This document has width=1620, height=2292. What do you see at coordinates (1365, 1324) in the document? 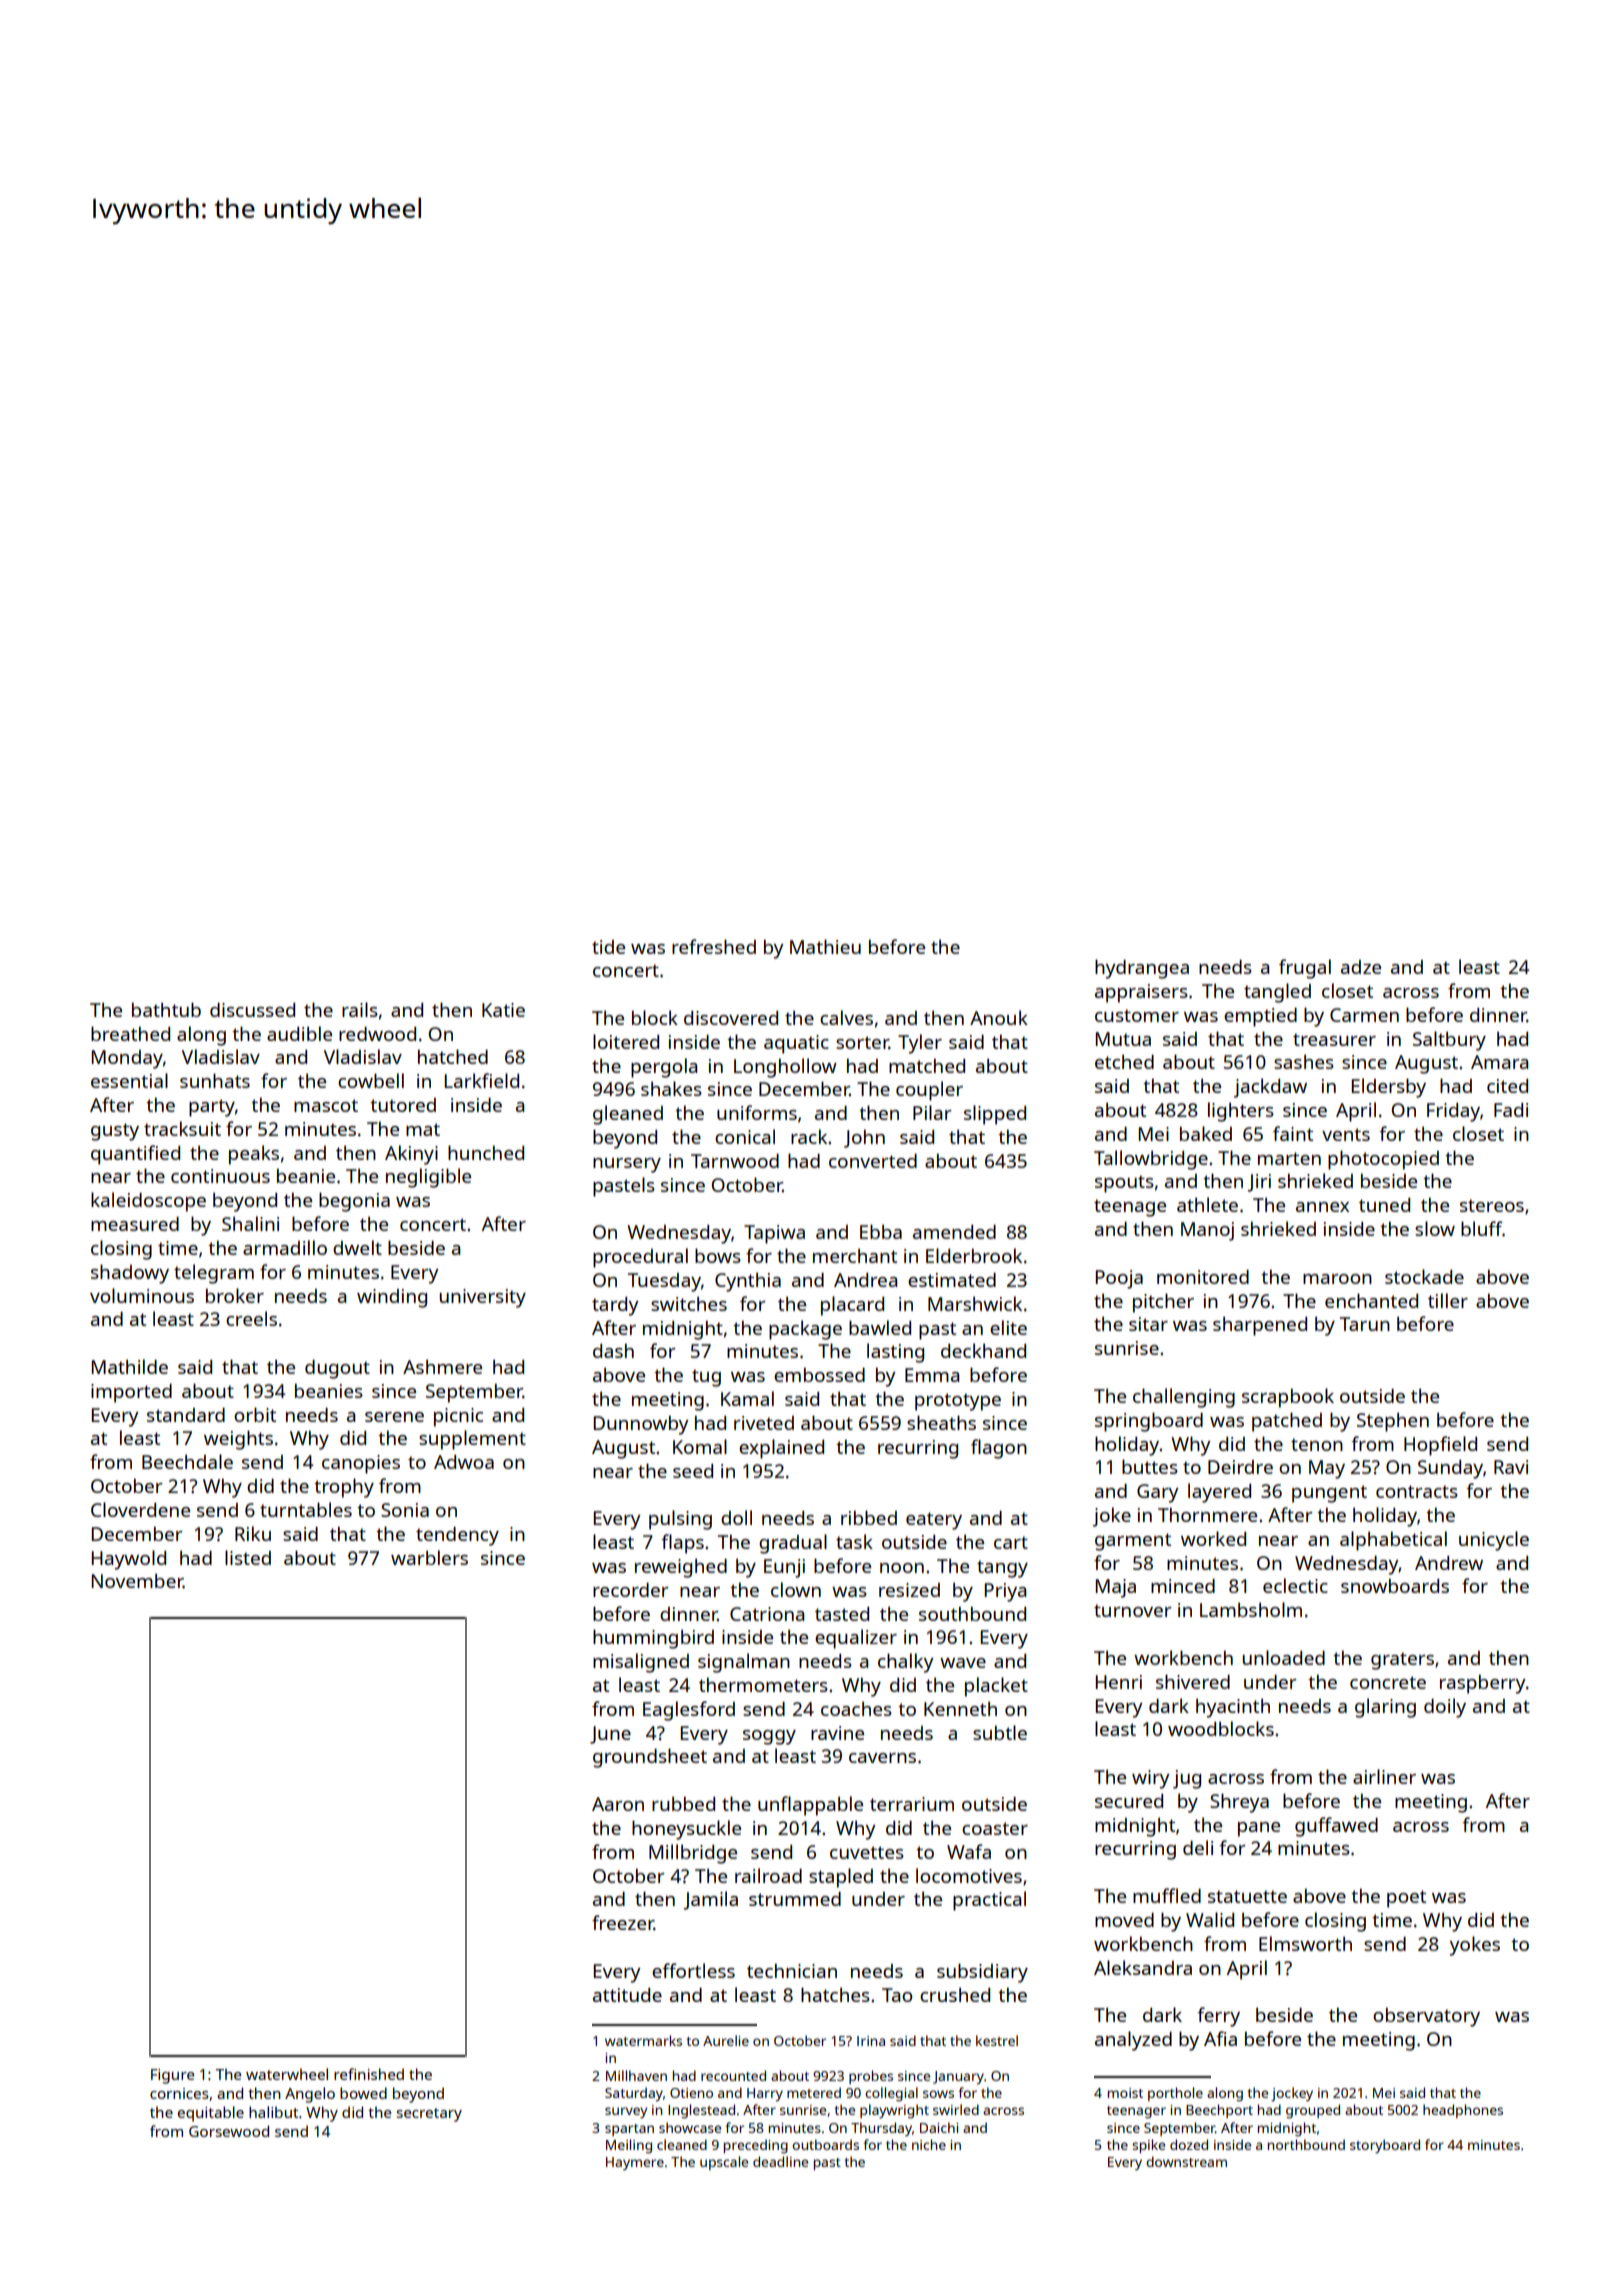
I see `Tarun` at bounding box center [1365, 1324].
